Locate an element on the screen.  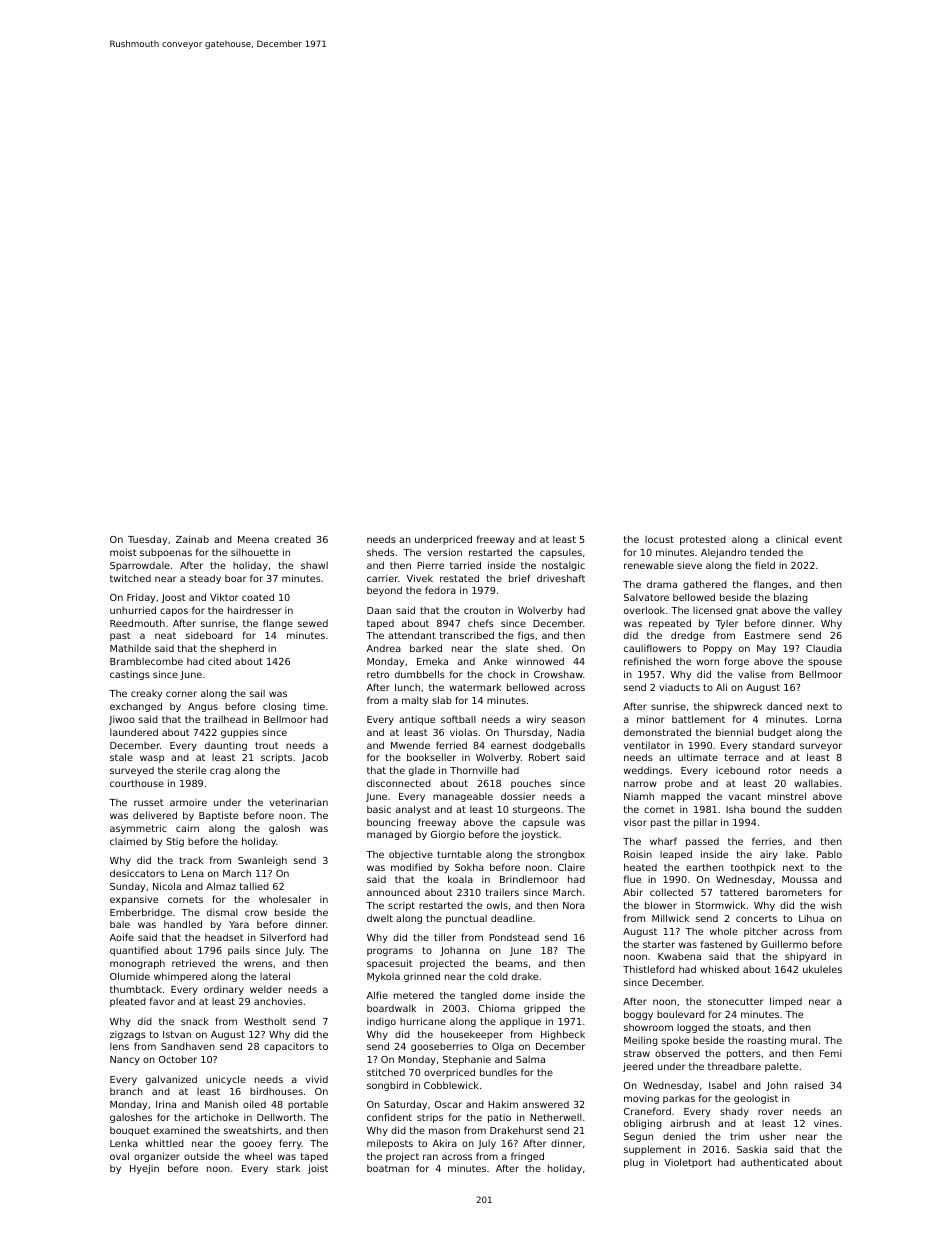
joist is located at coordinates (318, 1169).
